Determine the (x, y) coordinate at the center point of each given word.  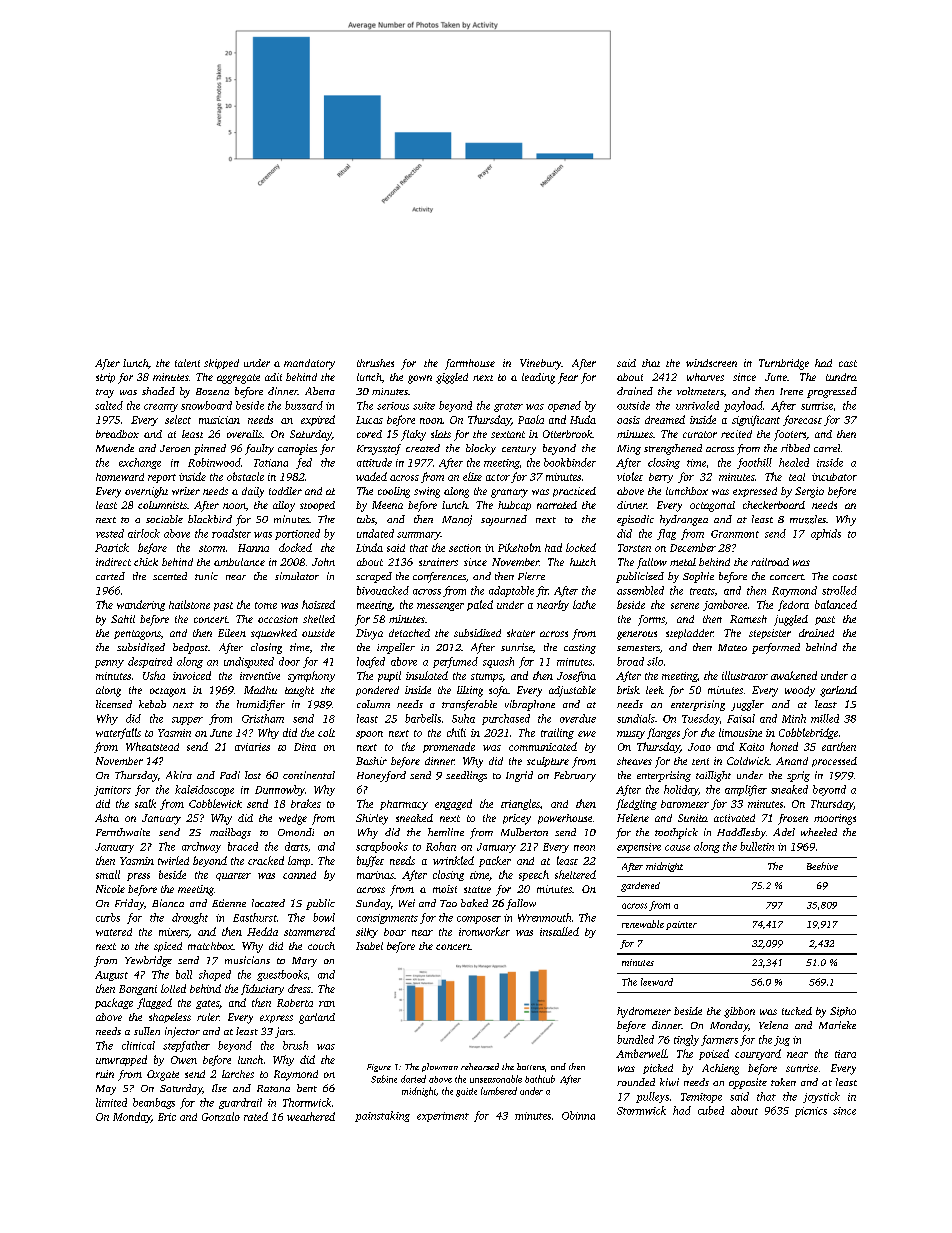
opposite (748, 1083)
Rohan (441, 846)
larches (238, 1074)
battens (531, 1066)
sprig (798, 776)
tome (266, 605)
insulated (427, 675)
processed (834, 762)
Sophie (698, 577)
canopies (297, 449)
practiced (574, 492)
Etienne (229, 903)
